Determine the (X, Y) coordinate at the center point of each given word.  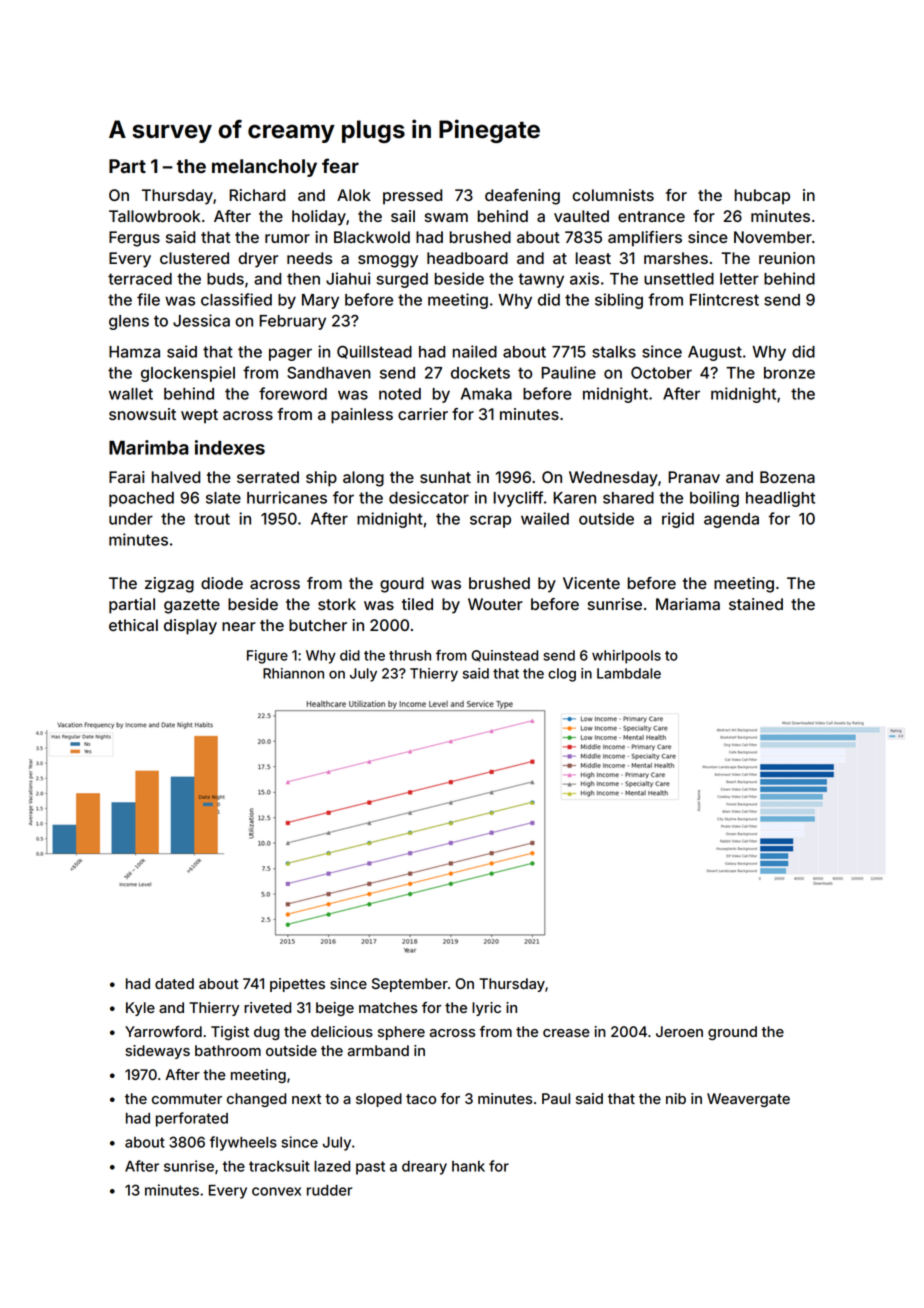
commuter (187, 1099)
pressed (412, 196)
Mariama (688, 604)
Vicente (591, 583)
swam (446, 217)
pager (290, 354)
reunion (787, 258)
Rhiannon (293, 673)
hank (468, 1166)
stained (756, 604)
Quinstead (504, 656)
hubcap (762, 196)
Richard (257, 195)
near (239, 626)
